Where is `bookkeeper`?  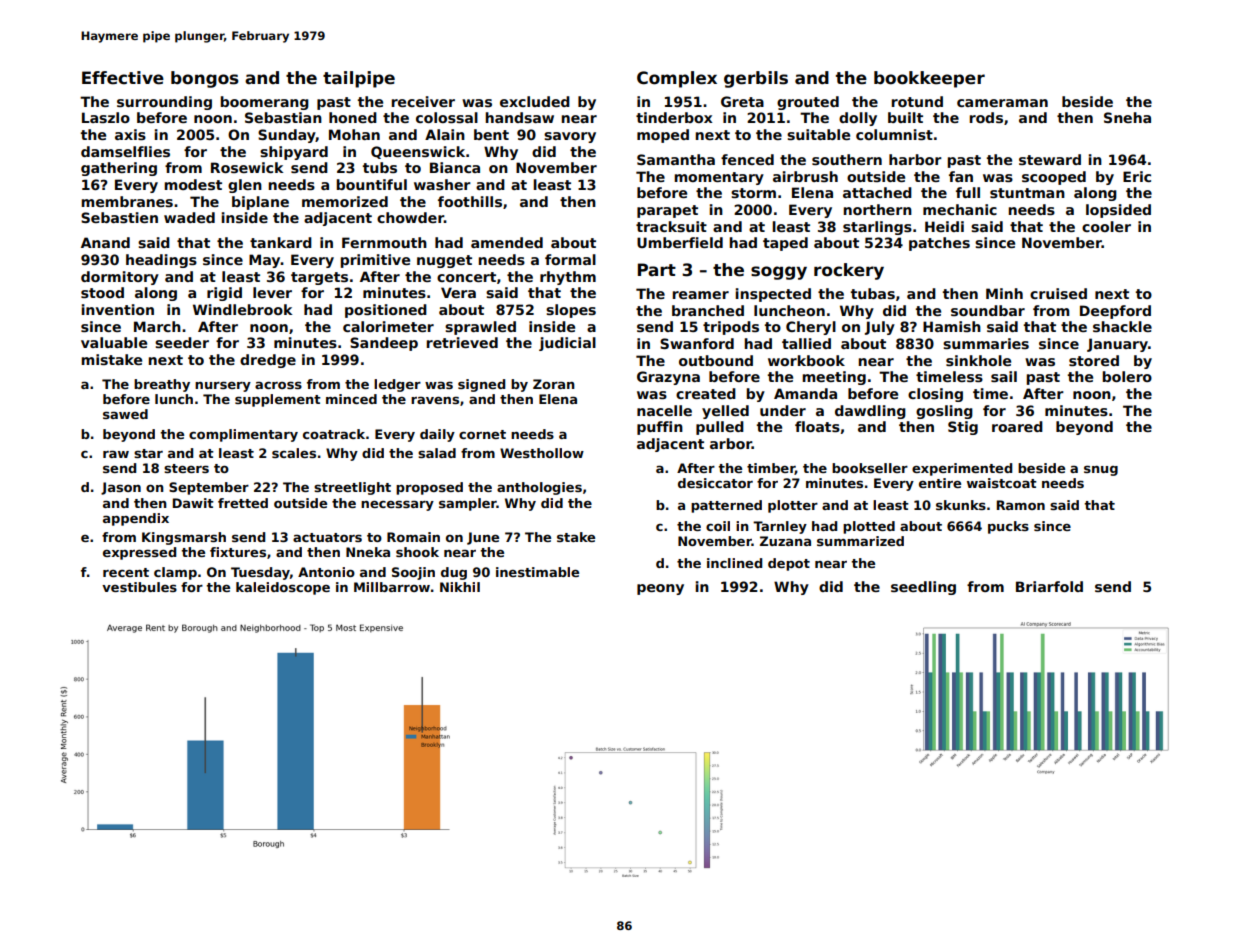
bookkeeper is located at coordinates (929, 79).
